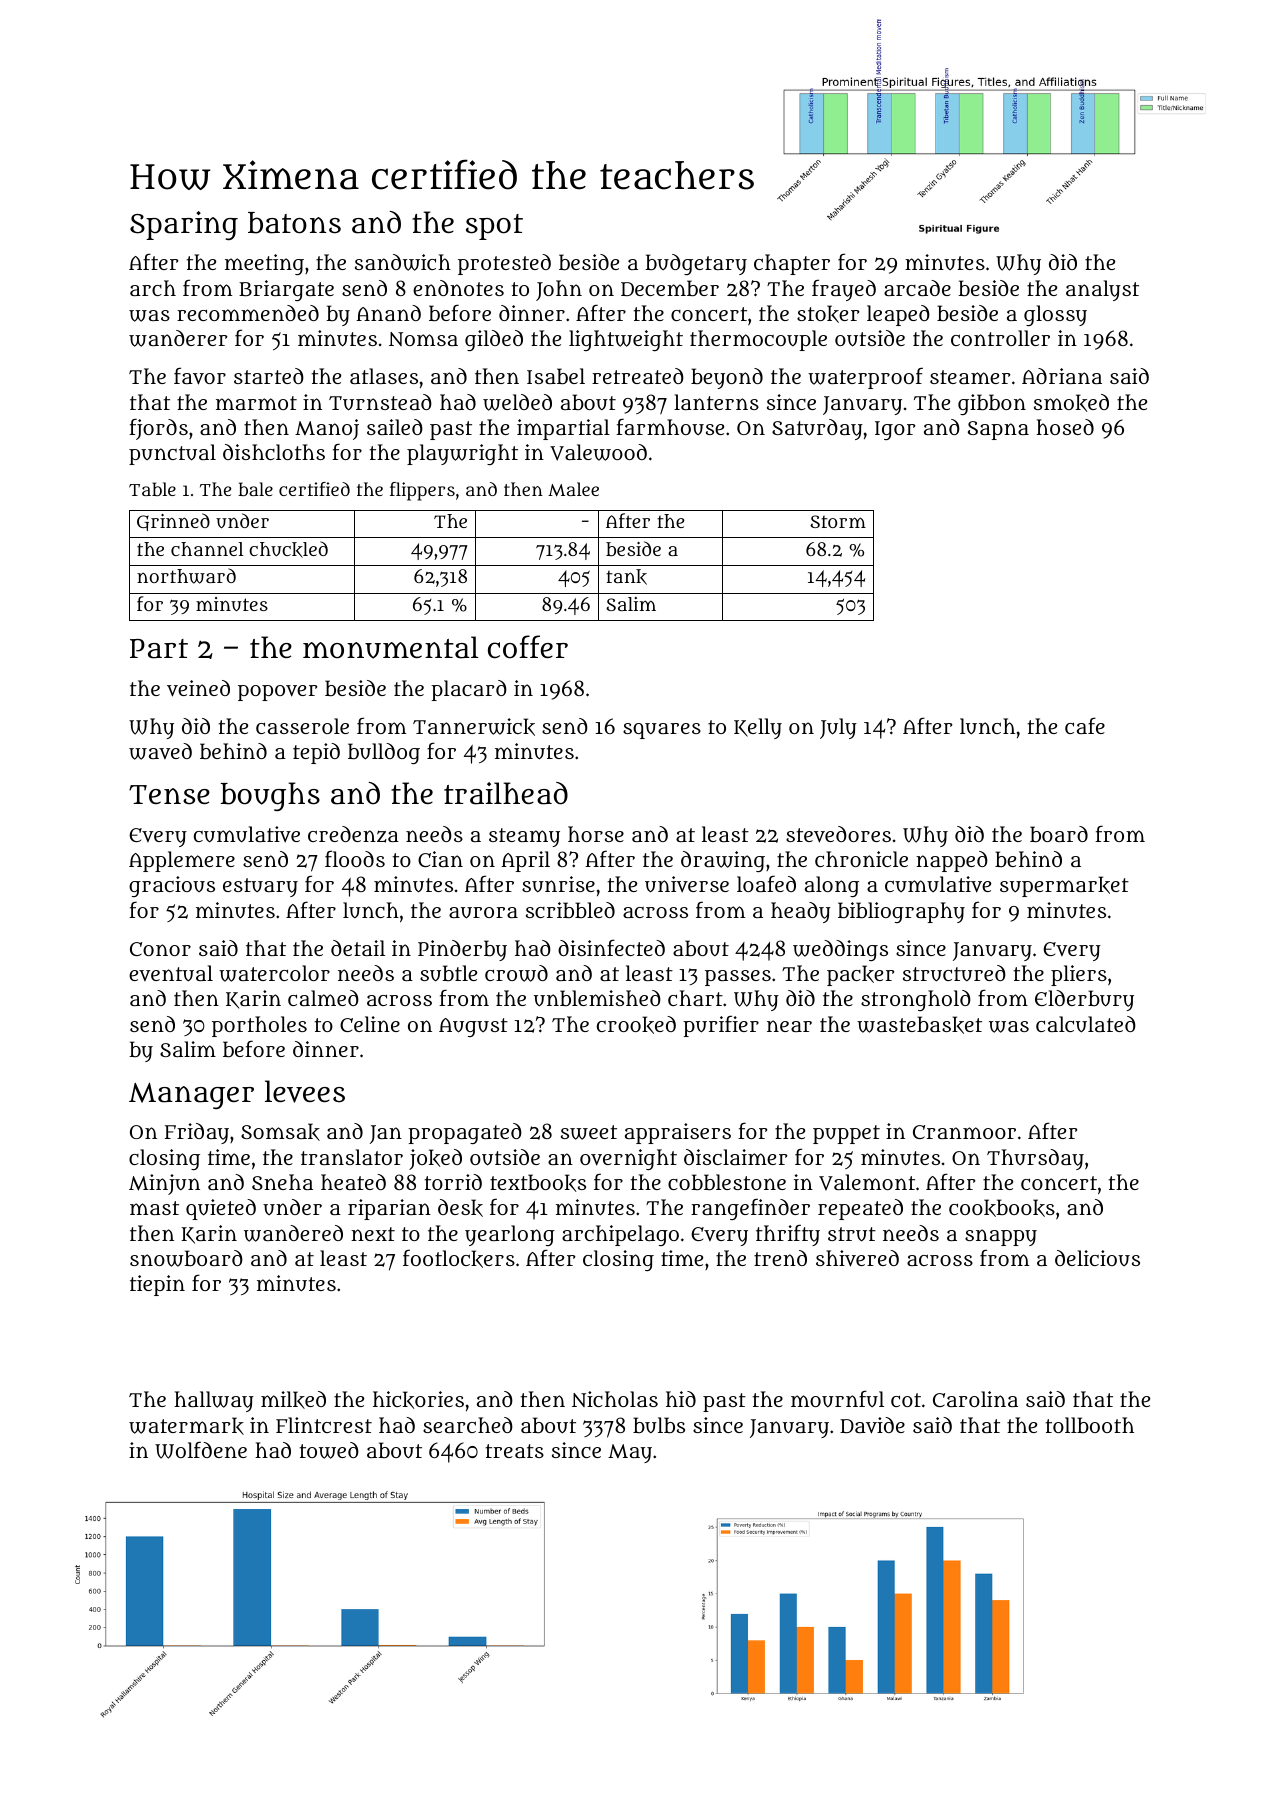  I want to click on analyst, so click(1102, 290).
